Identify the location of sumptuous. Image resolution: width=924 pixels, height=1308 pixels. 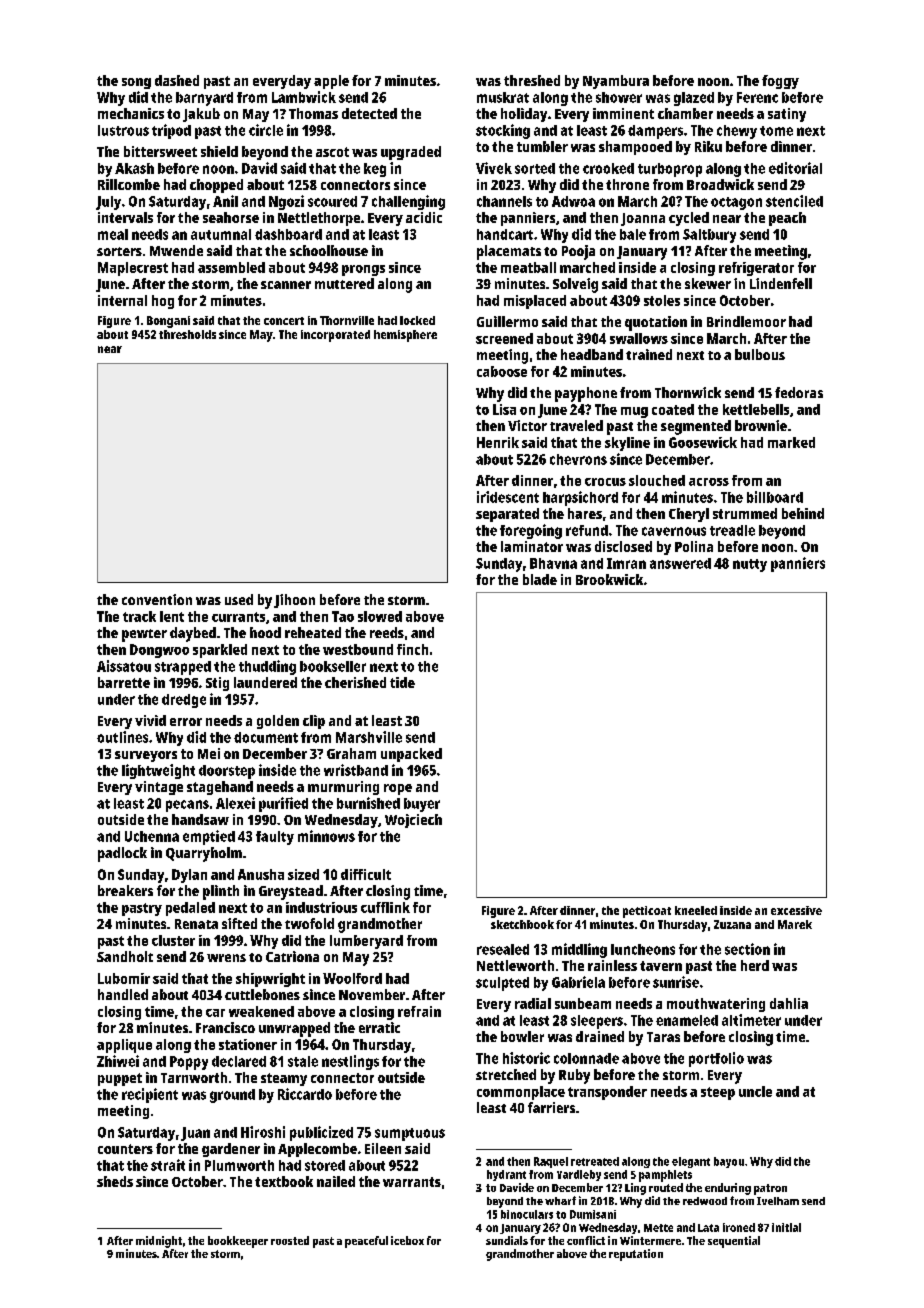
(410, 1134).
